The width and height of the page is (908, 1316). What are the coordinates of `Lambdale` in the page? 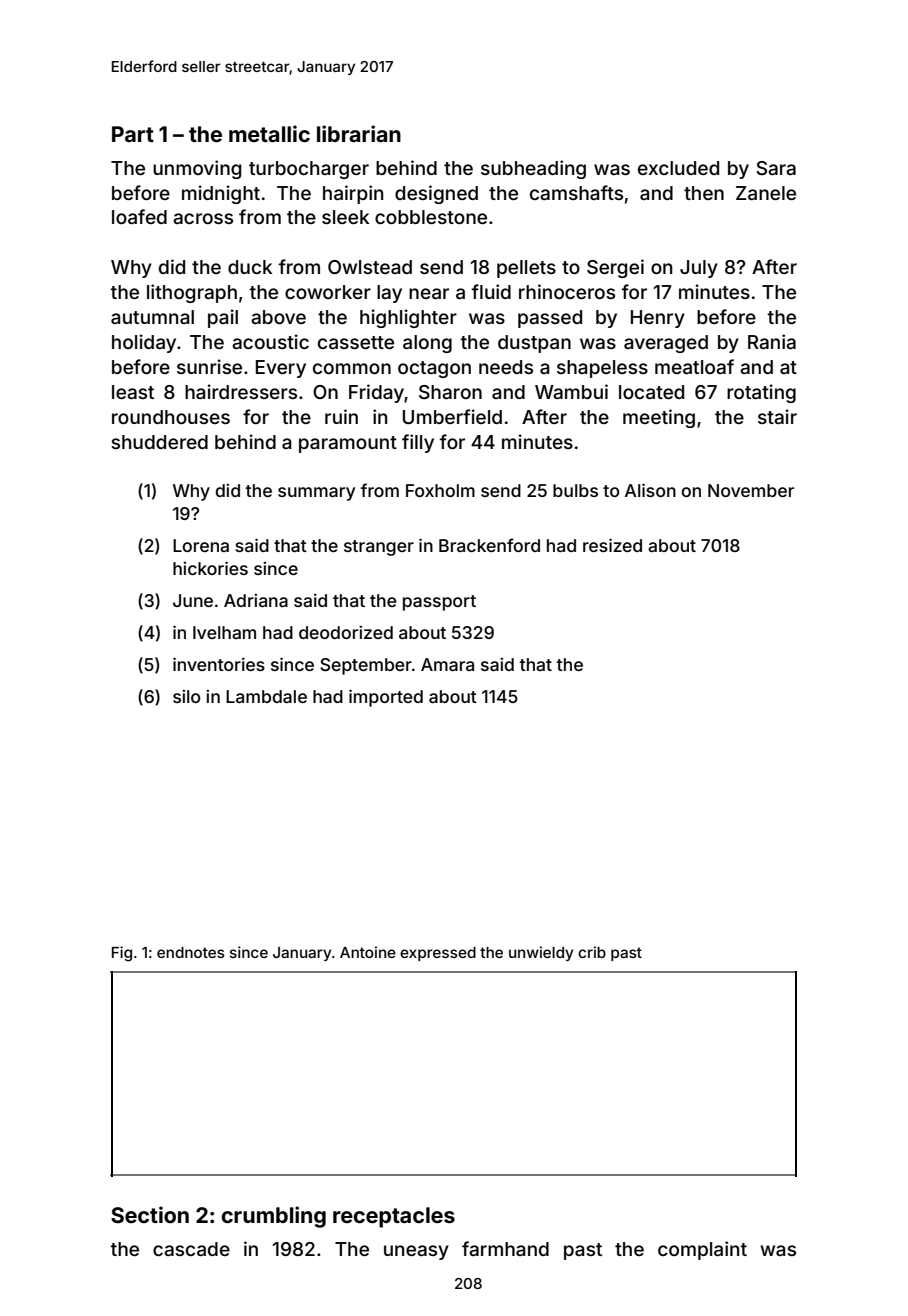 It's located at (266, 696).
